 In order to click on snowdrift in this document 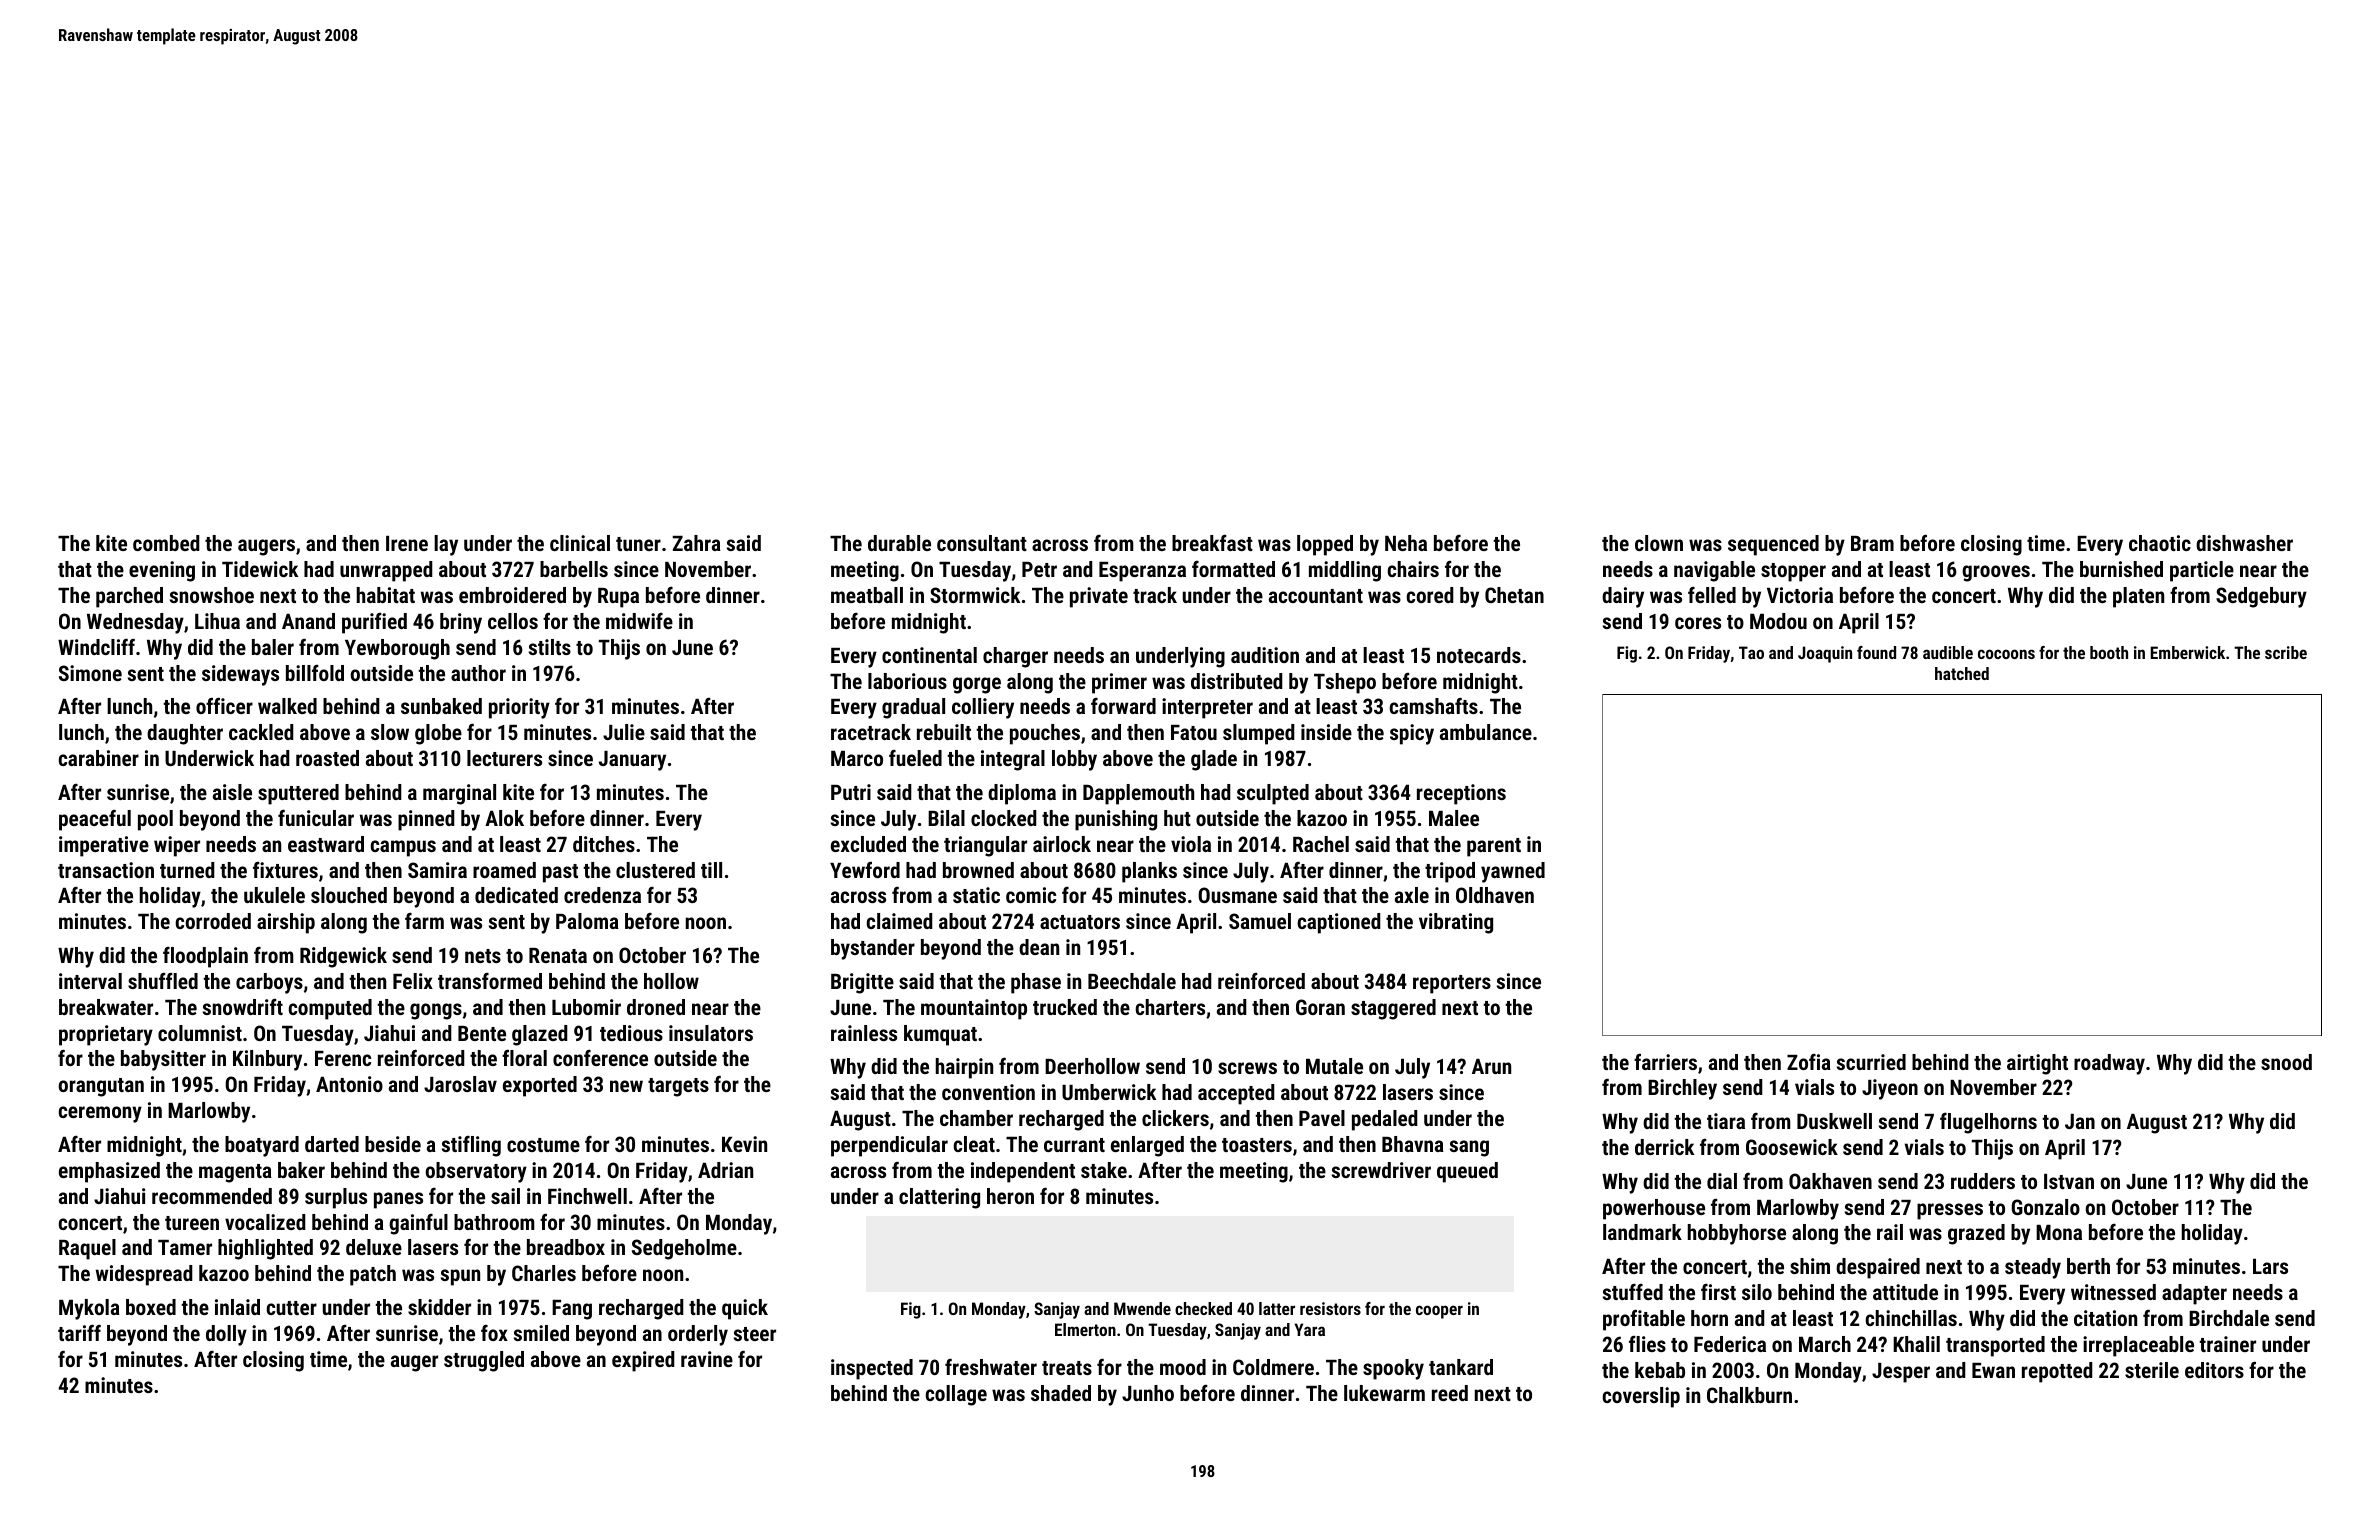, I will do `click(243, 1007)`.
